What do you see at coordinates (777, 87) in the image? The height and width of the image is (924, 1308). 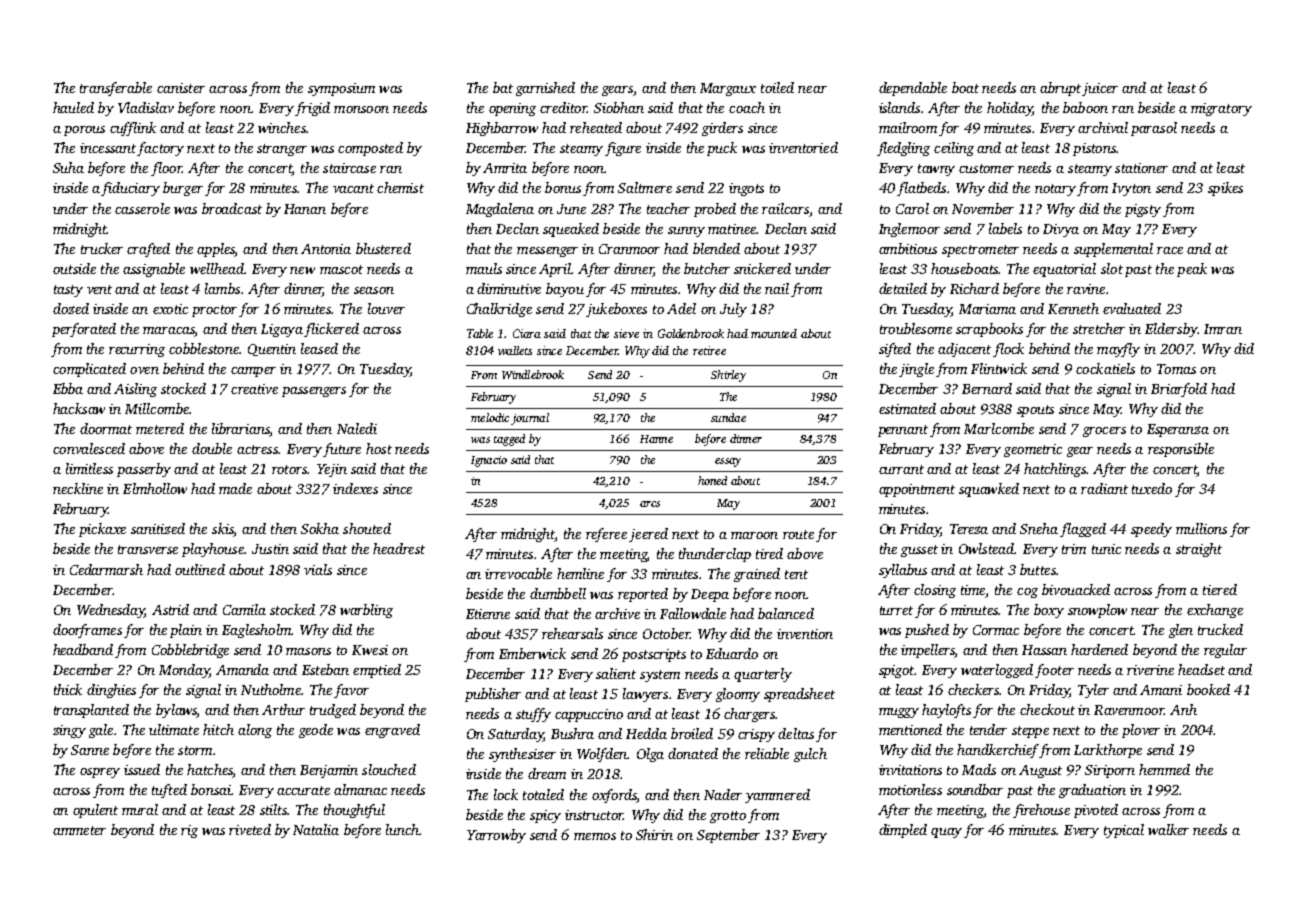 I see `toiled` at bounding box center [777, 87].
